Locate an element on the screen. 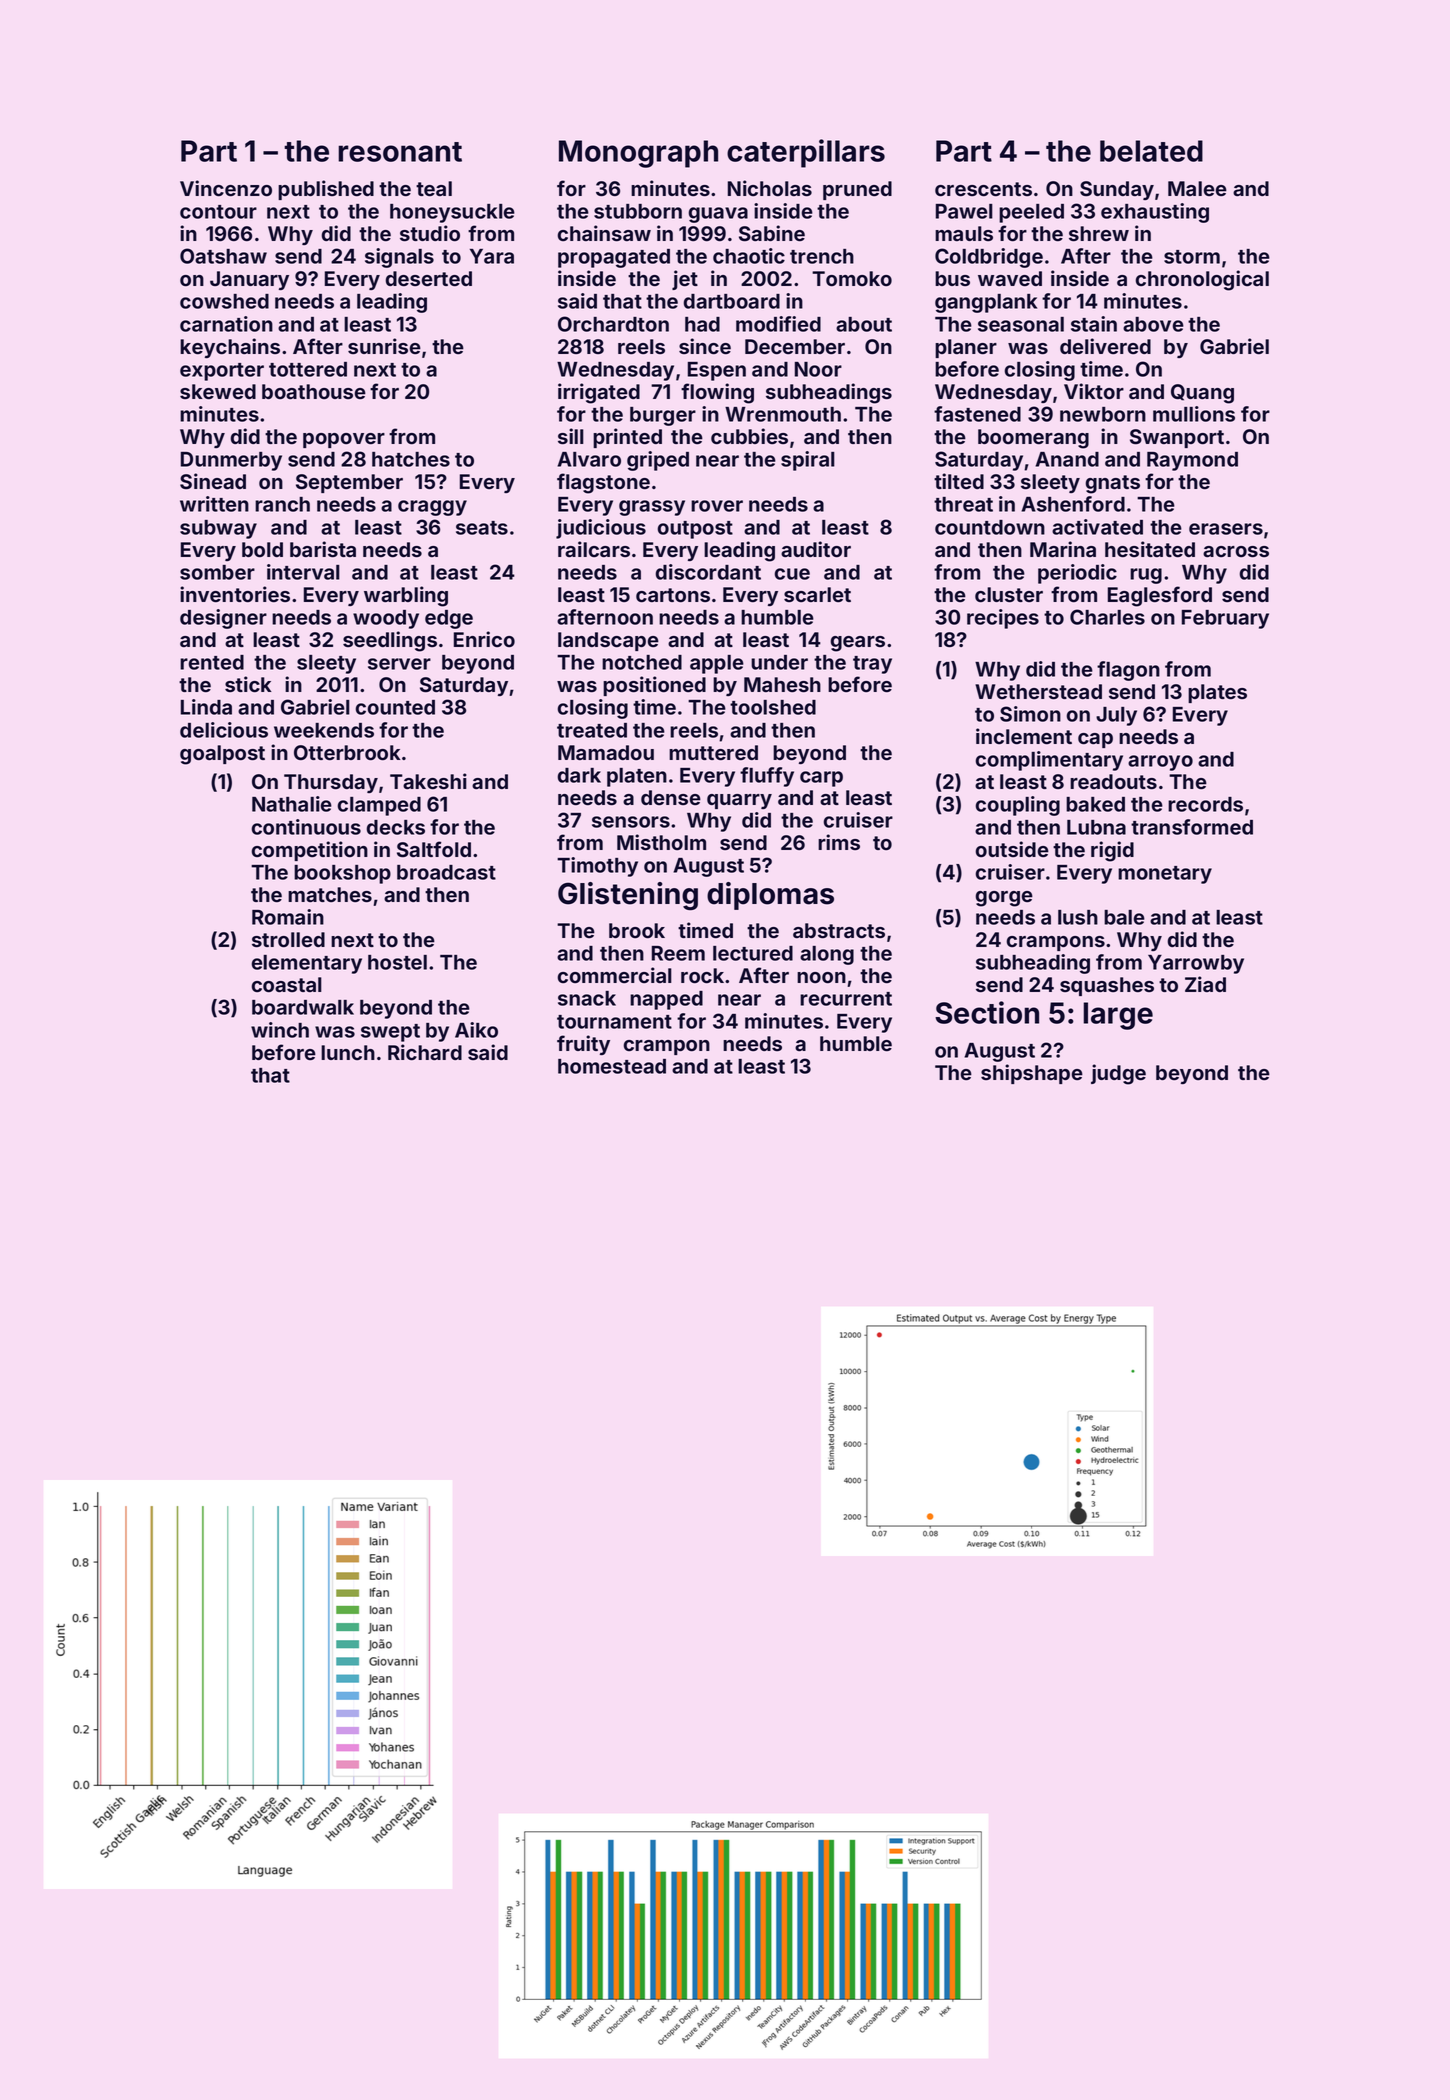 The width and height of the screenshot is (1450, 2100). inventories is located at coordinates (235, 594).
